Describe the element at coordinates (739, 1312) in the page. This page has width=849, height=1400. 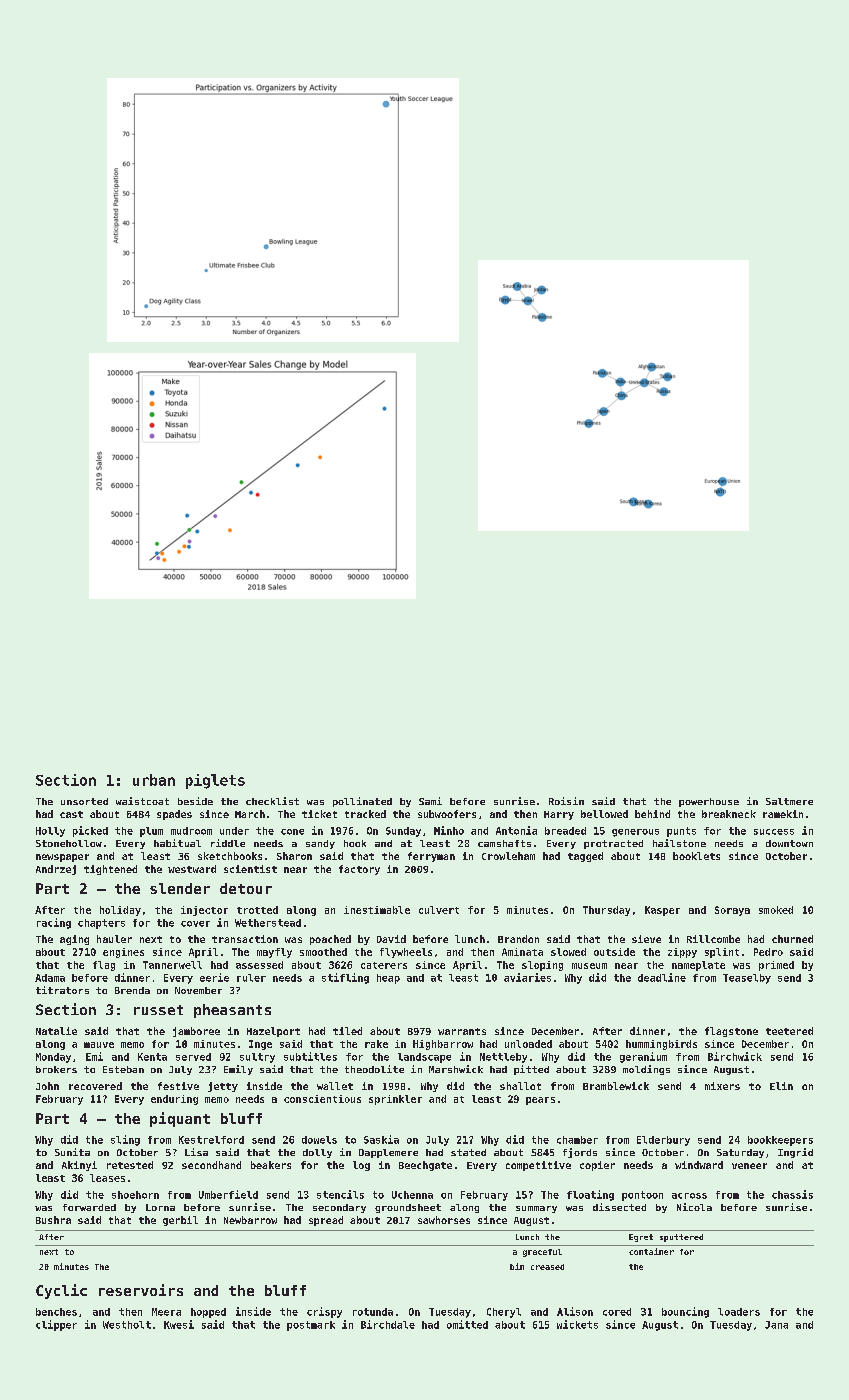
I see `loaders` at that location.
